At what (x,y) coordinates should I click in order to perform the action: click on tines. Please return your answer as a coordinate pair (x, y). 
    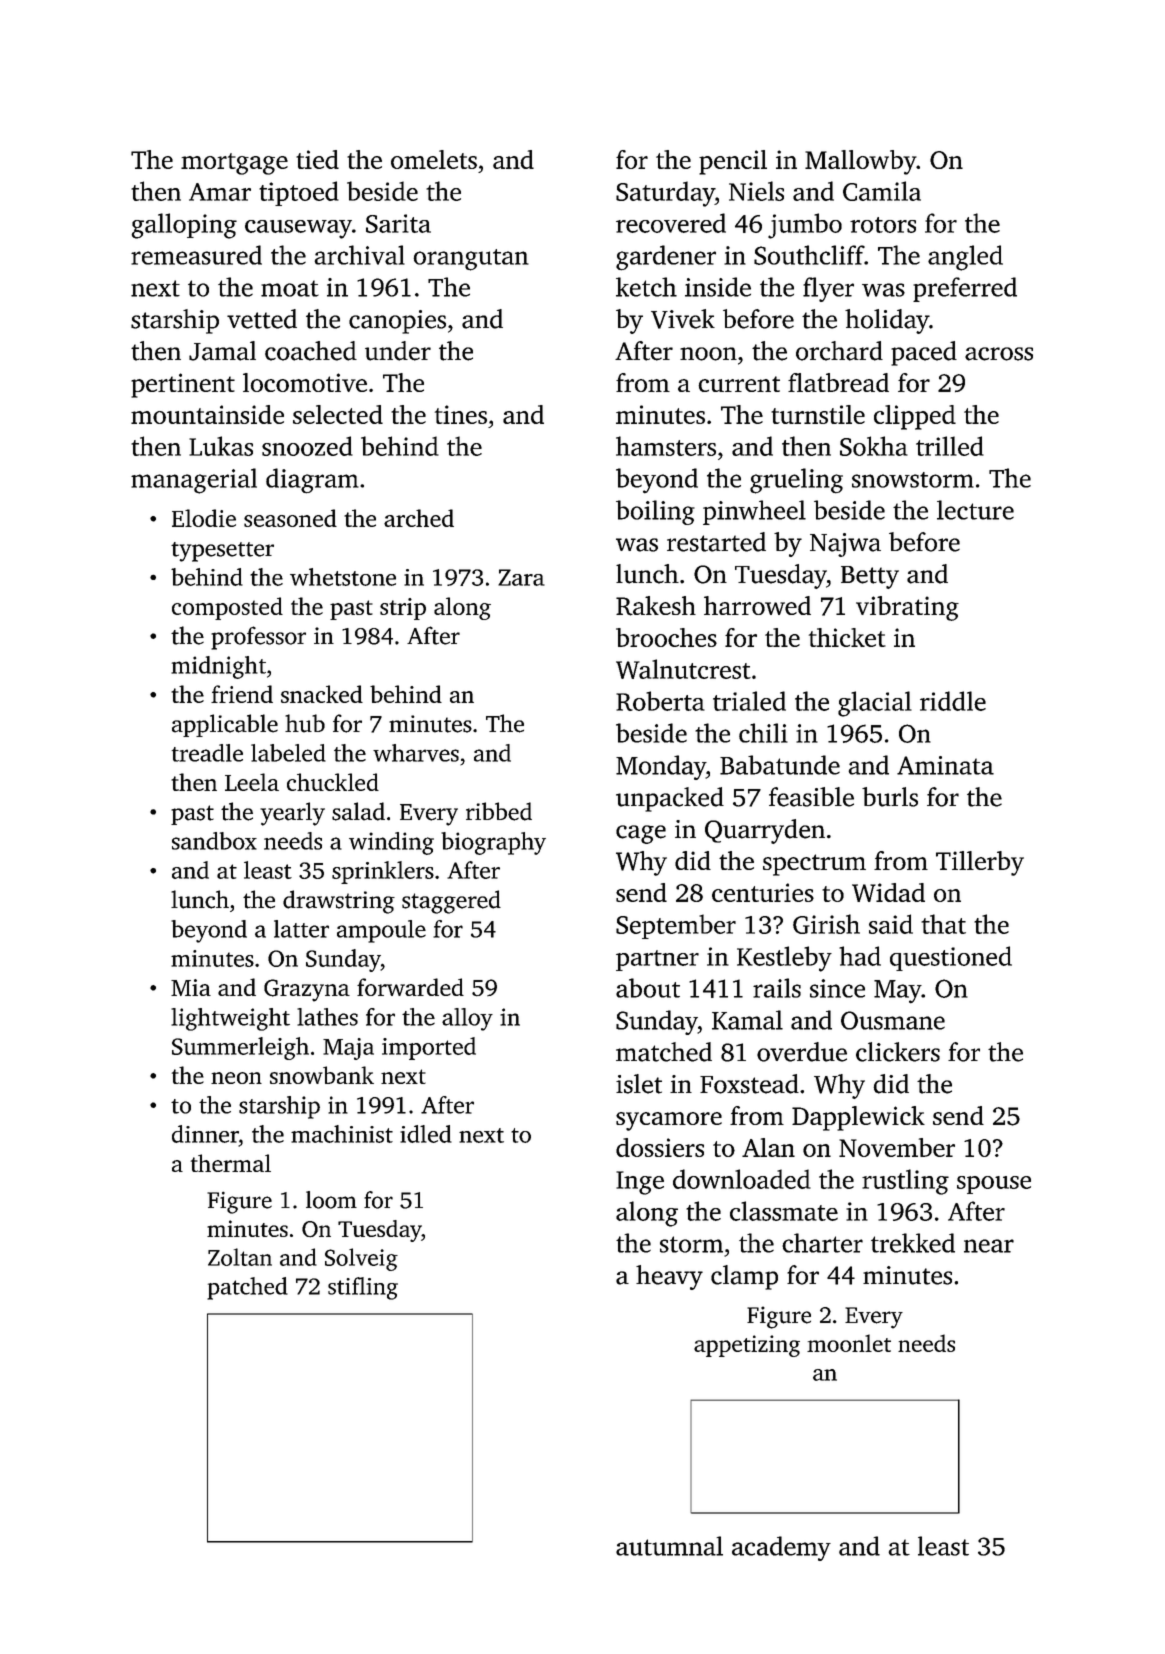
    Looking at the image, I should click on (461, 414).
